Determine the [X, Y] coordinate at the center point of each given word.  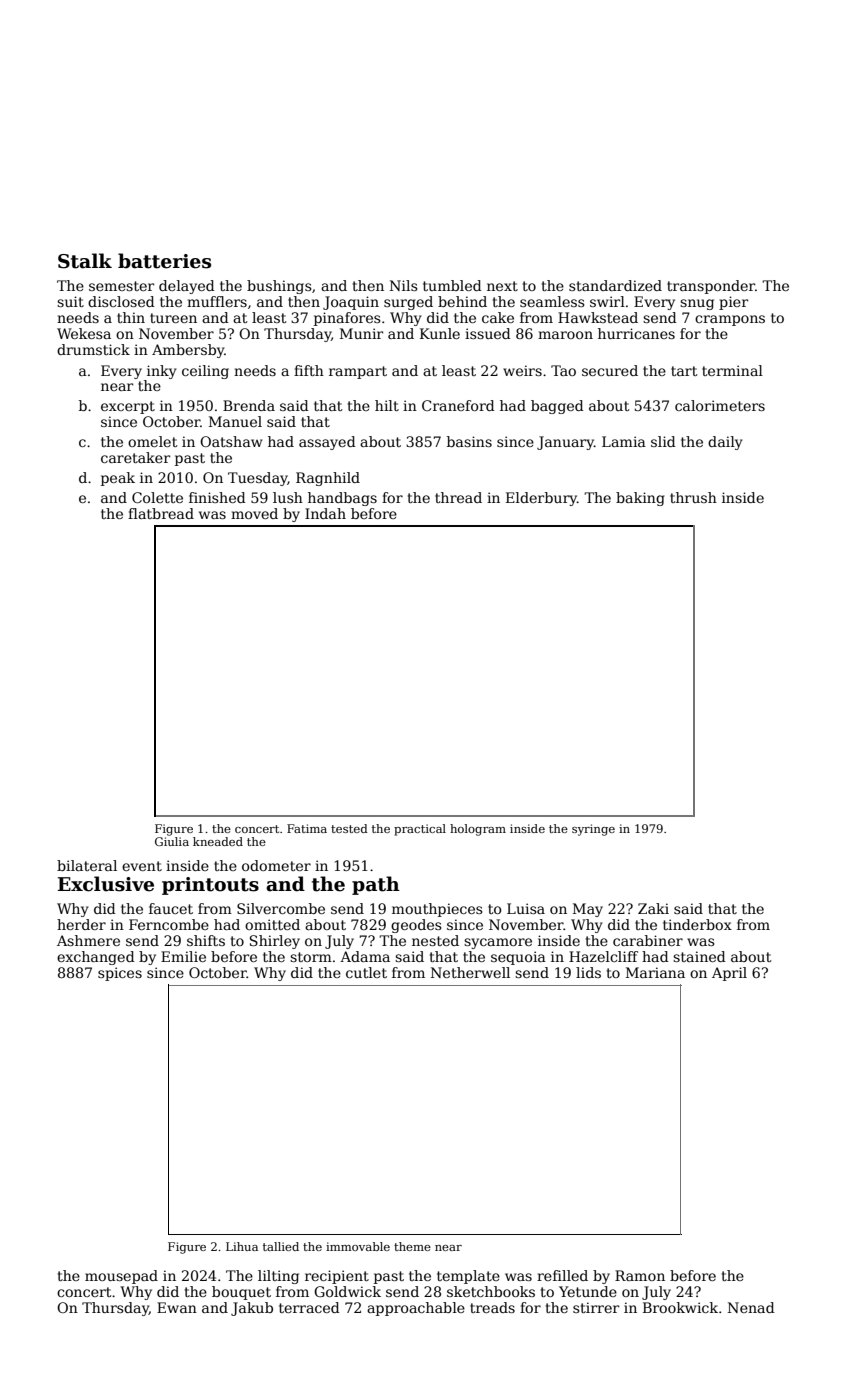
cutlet [366, 972]
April [729, 974]
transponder [711, 287]
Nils [403, 285]
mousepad [121, 1277]
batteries [164, 261]
